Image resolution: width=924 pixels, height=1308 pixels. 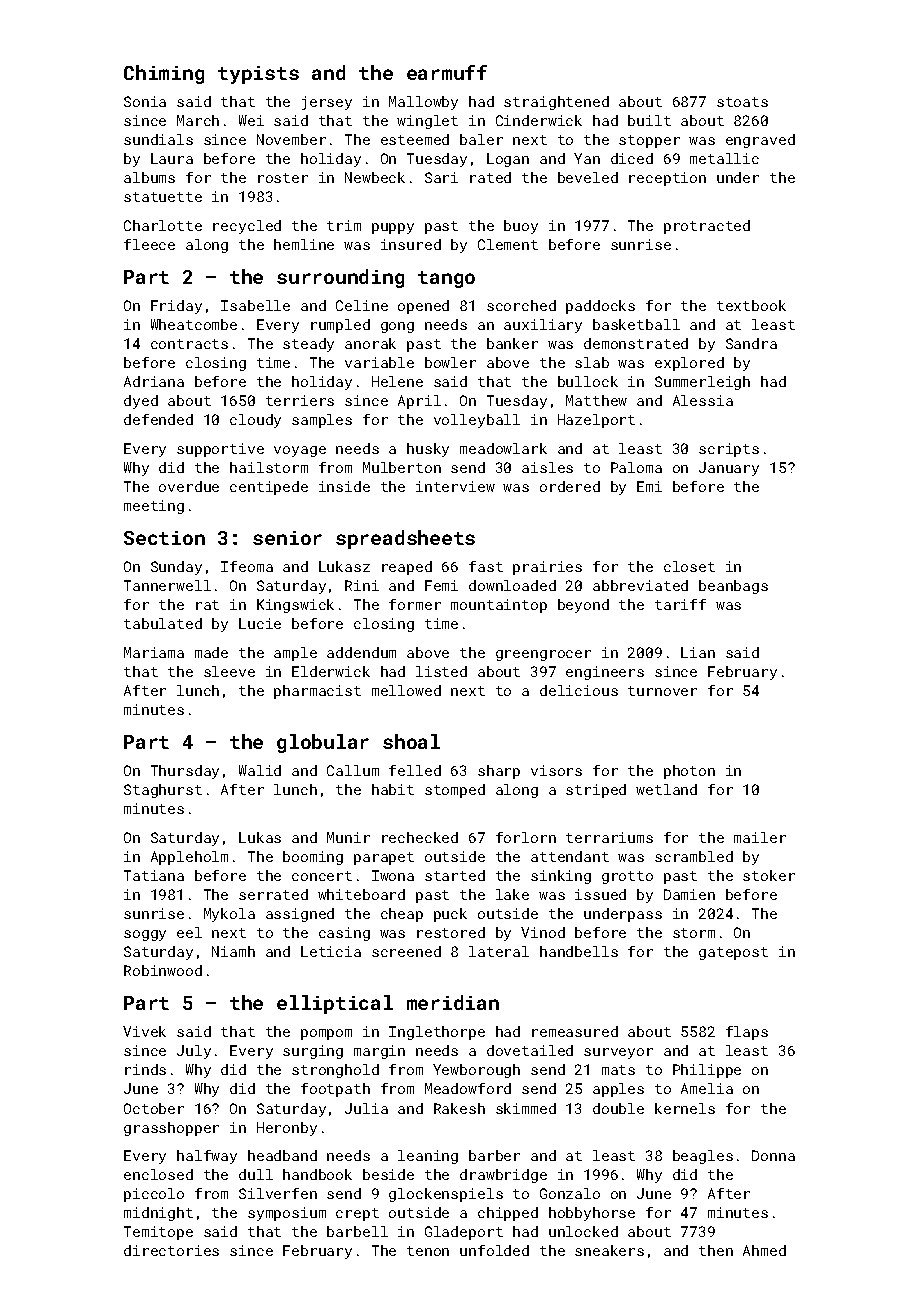 I want to click on interview, so click(x=455, y=486).
